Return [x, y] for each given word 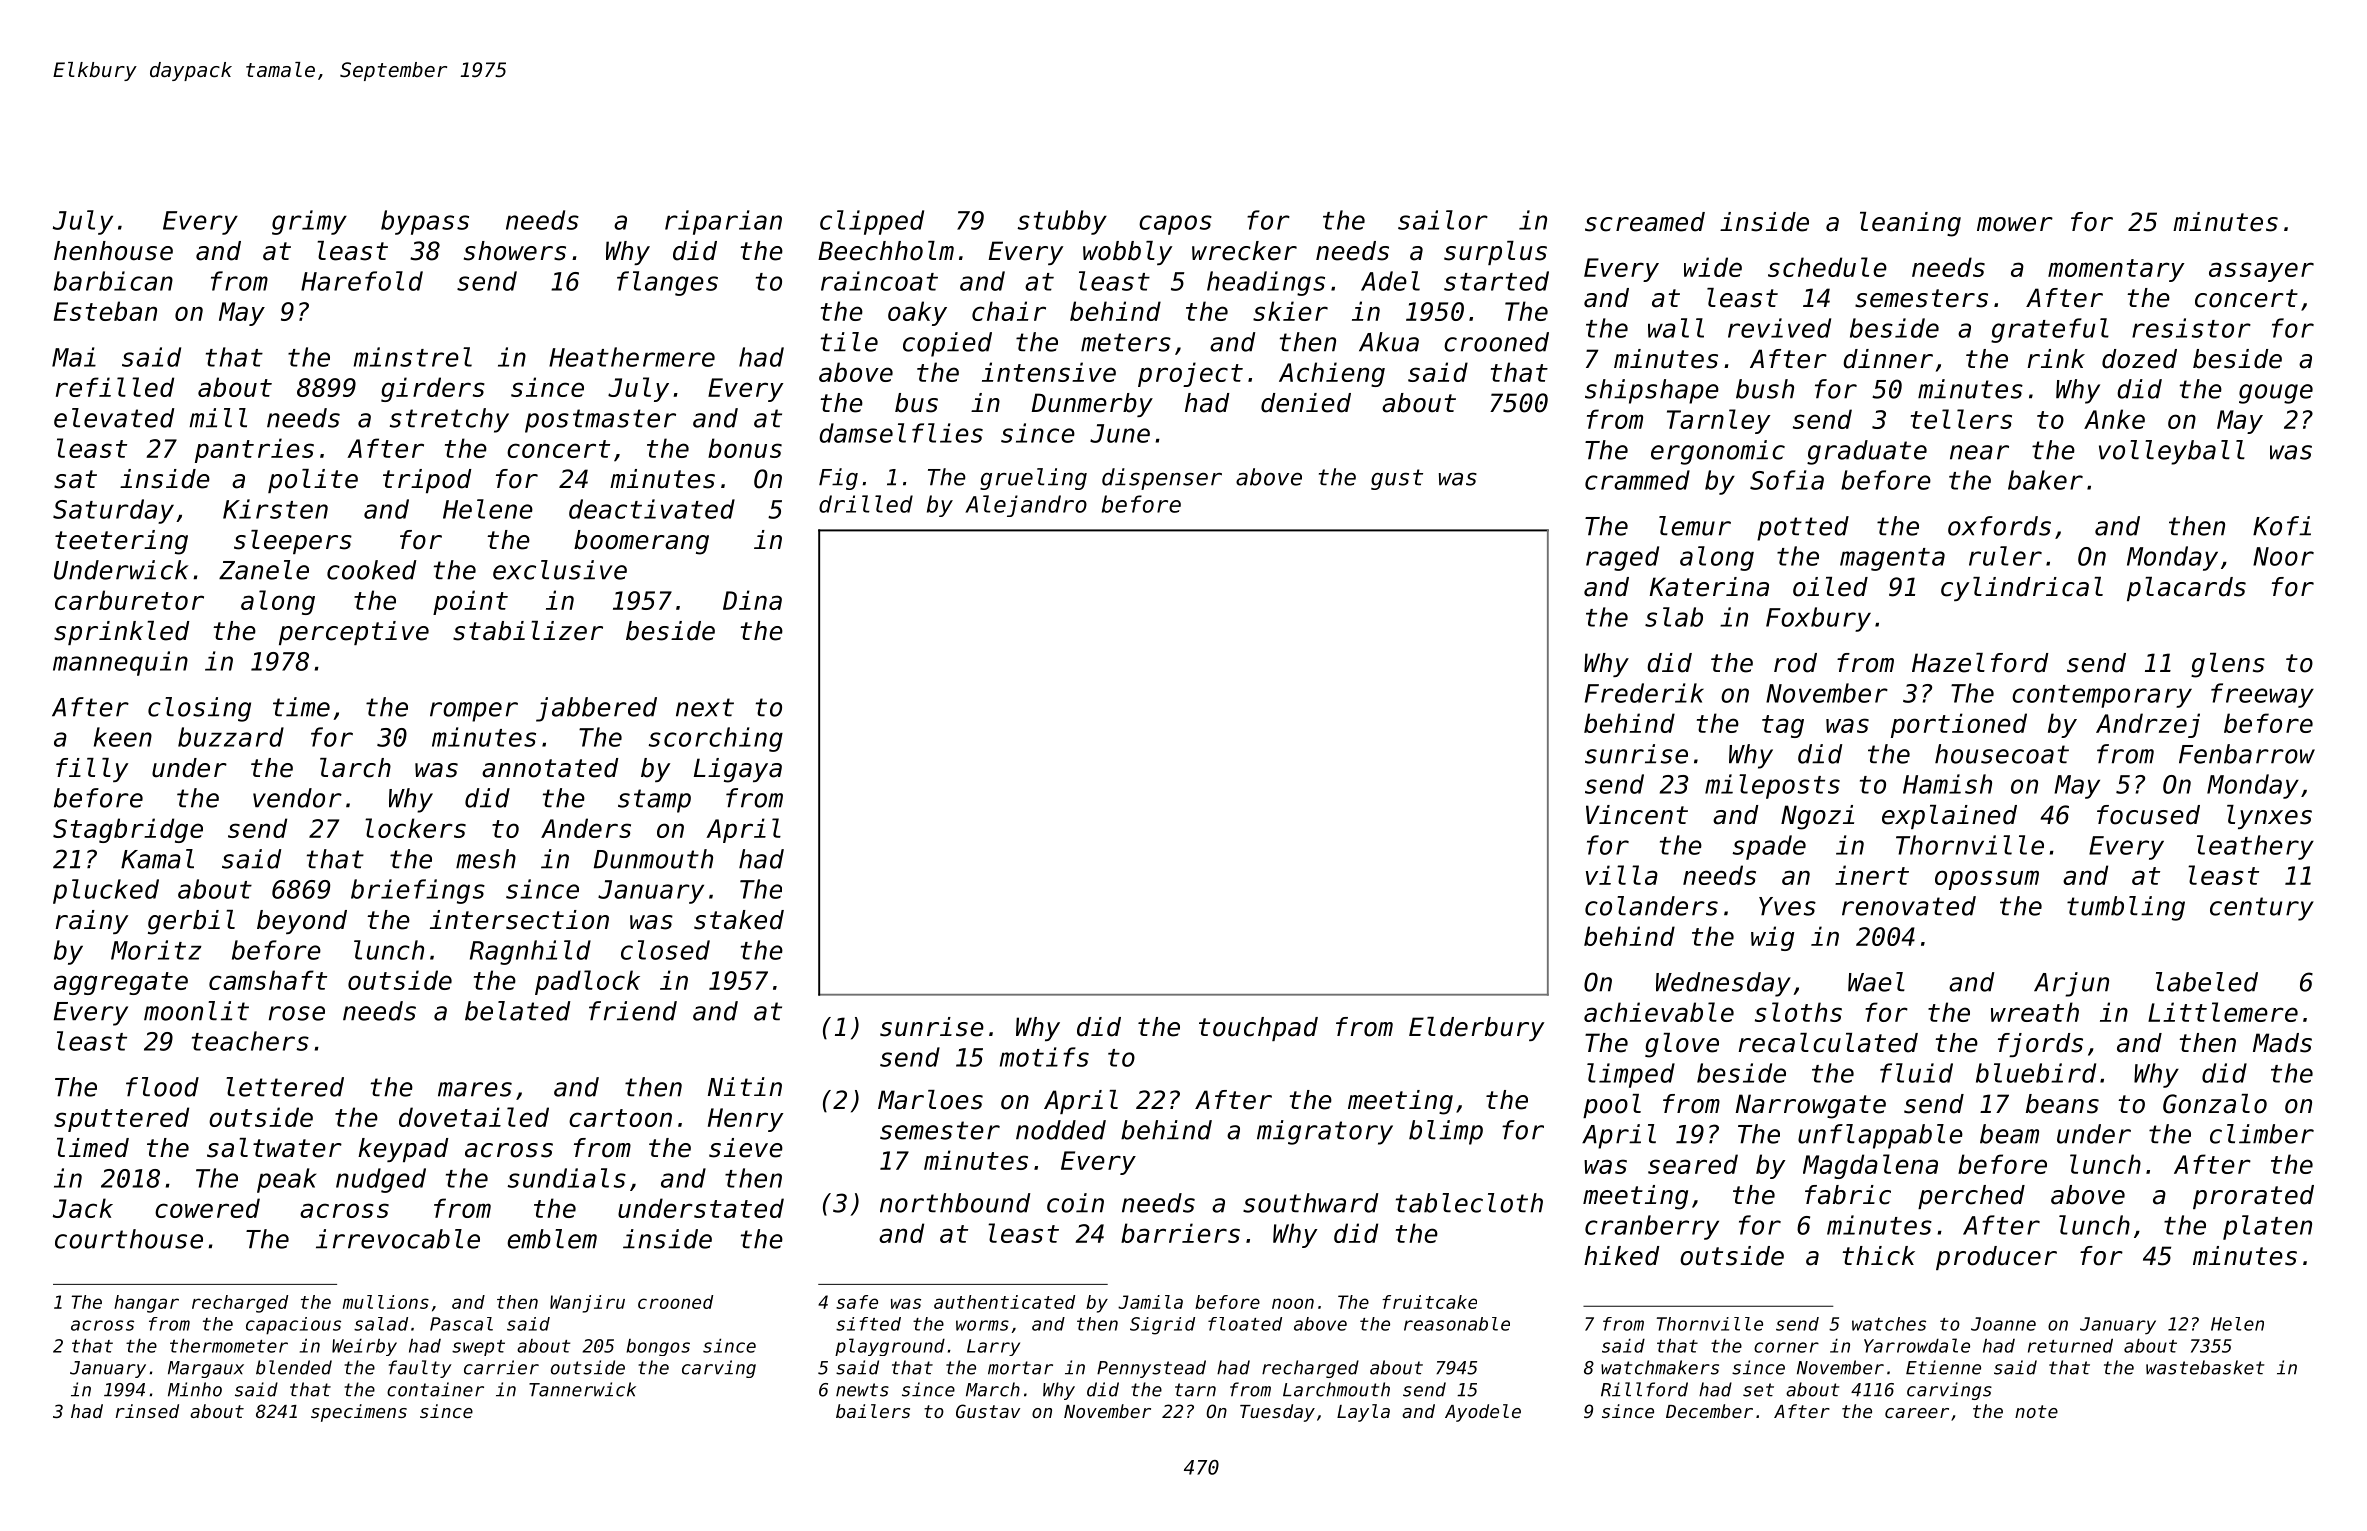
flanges [667, 283]
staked [739, 920]
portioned [1959, 725]
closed [665, 950]
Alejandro [1026, 506]
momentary [2116, 270]
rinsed [147, 1411]
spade [1769, 847]
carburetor [129, 600]
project [1190, 374]
